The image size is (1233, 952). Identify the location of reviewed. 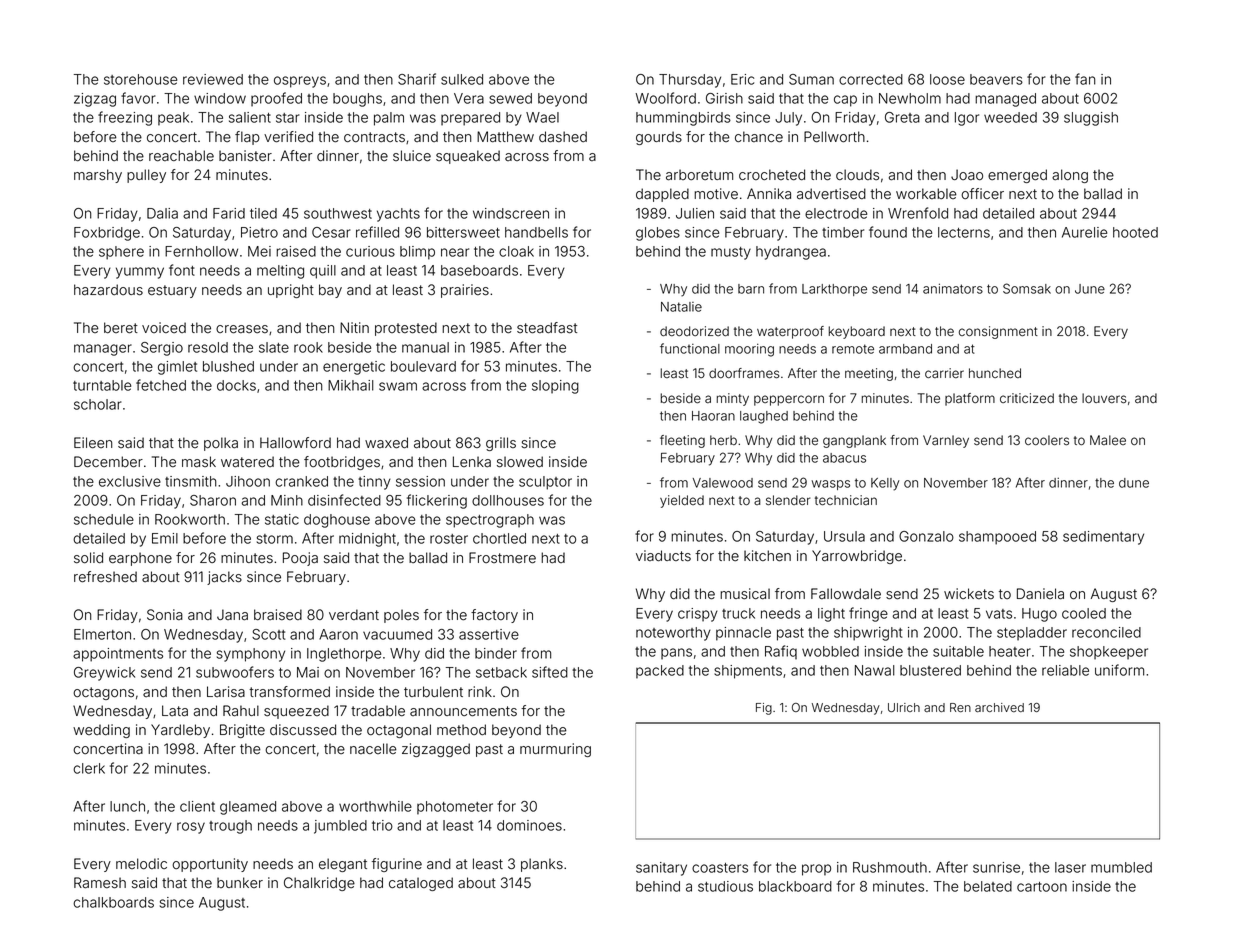
(213, 79).
